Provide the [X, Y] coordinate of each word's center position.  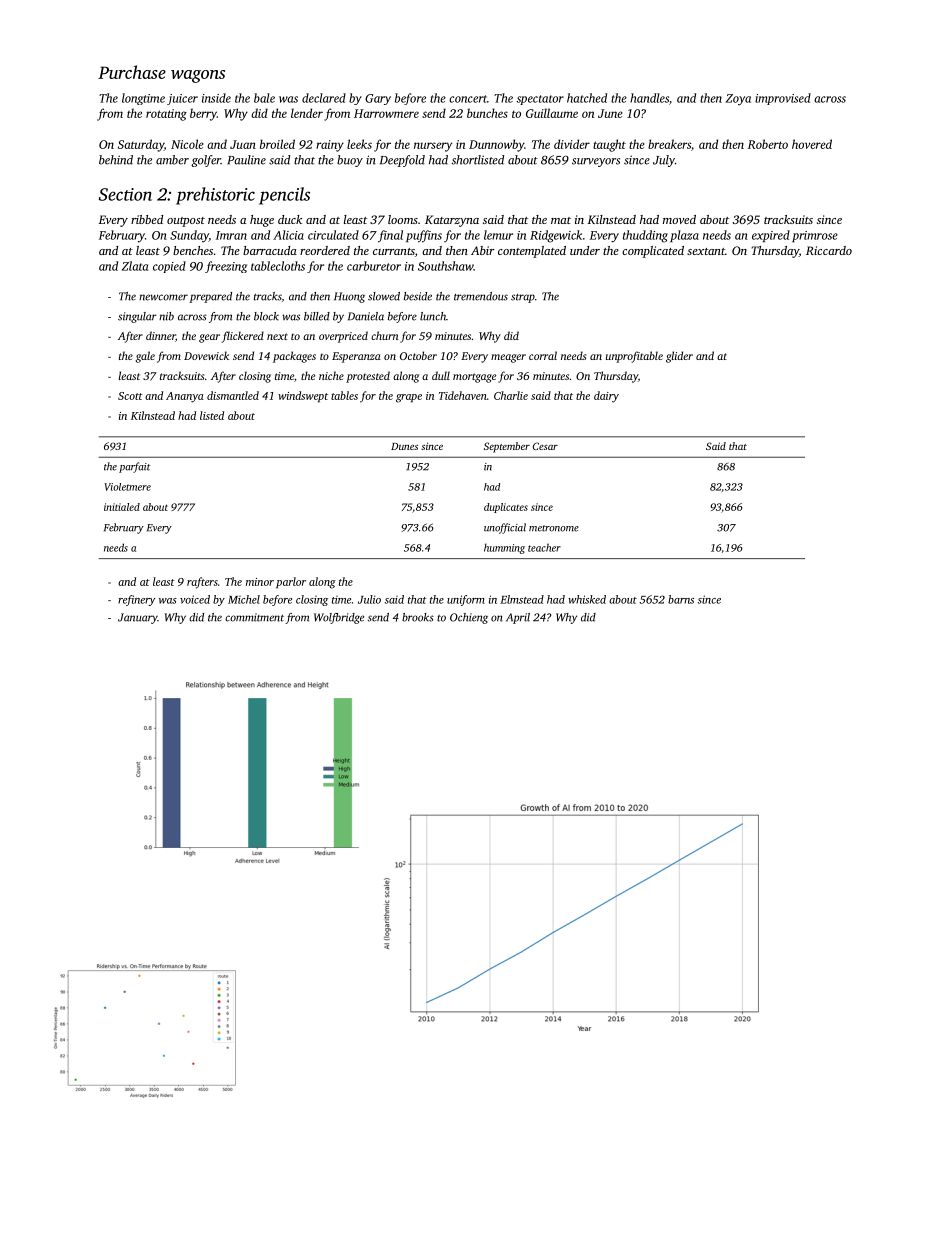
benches [193, 250]
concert [468, 99]
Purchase [132, 72]
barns [681, 599]
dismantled [233, 395]
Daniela [366, 316]
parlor [291, 583]
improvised [783, 99]
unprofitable [634, 357]
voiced [195, 599]
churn [384, 335]
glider [679, 357]
